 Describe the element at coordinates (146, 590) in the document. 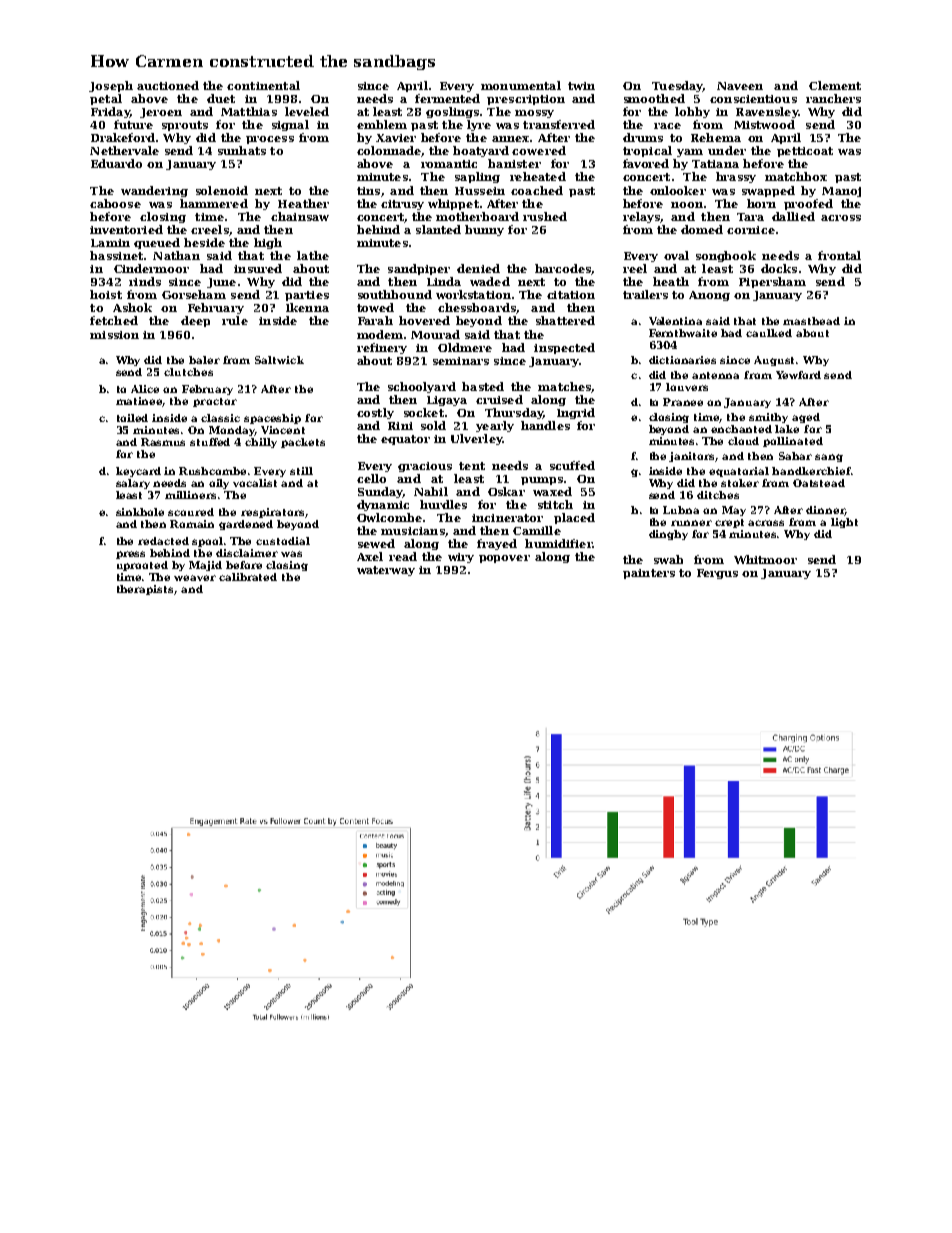

I see `therapists` at that location.
